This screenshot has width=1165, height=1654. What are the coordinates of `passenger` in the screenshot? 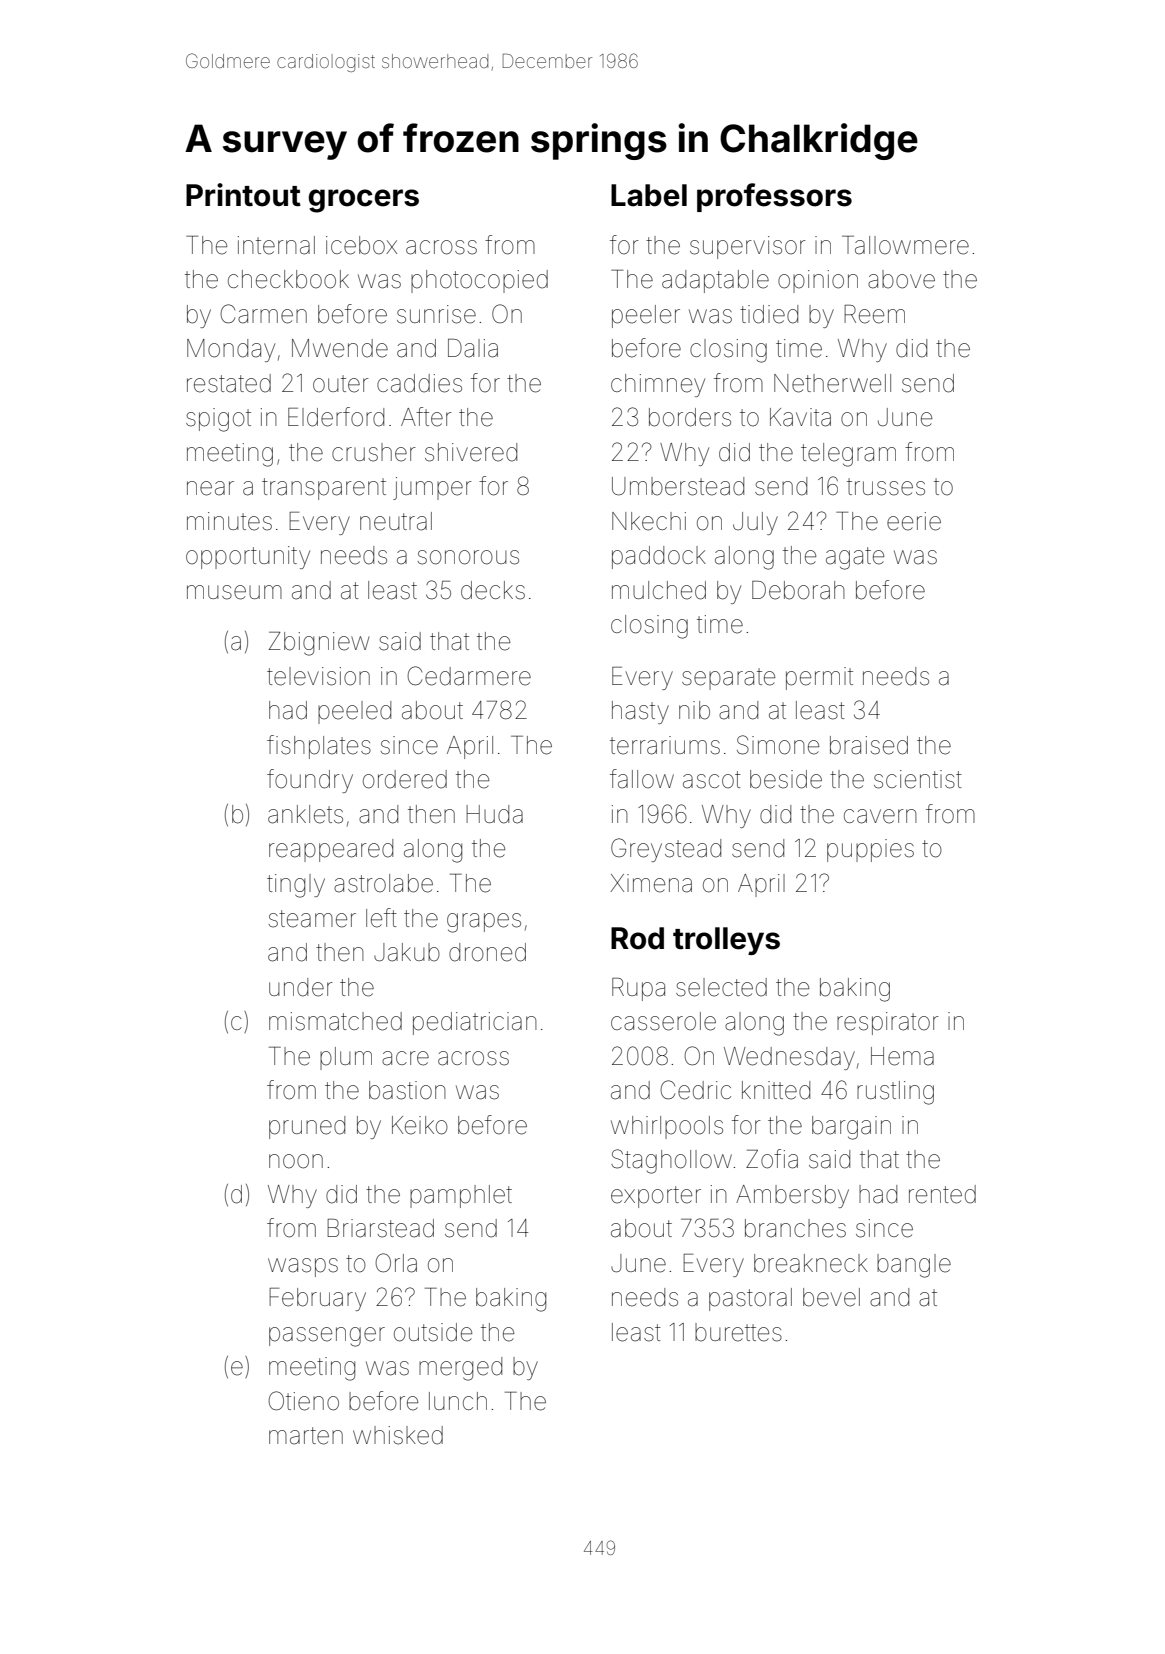 It's located at (327, 1337).
